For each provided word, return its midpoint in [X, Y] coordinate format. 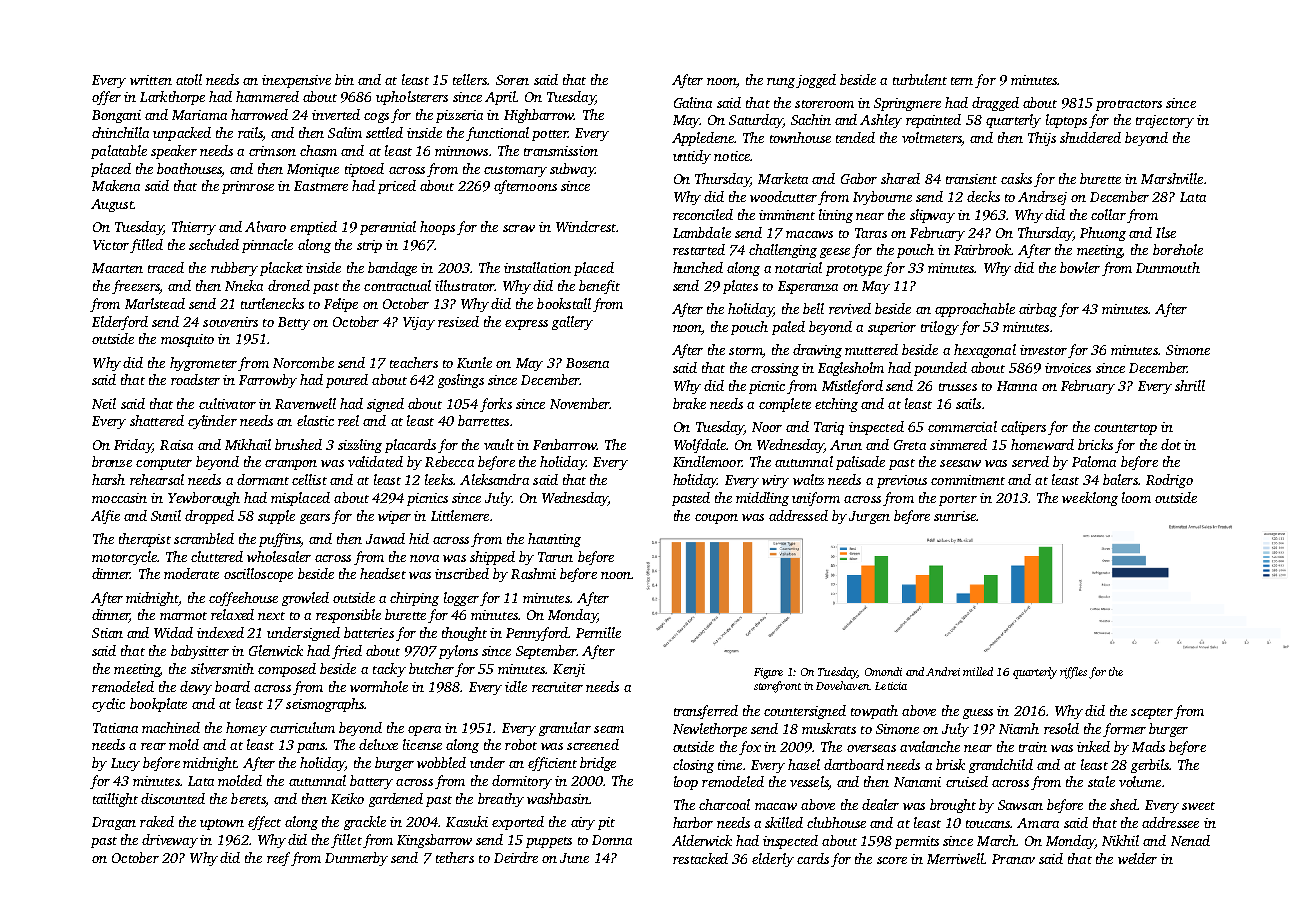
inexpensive [296, 81]
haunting [554, 540]
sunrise [955, 516]
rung [781, 83]
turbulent [920, 79]
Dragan [114, 823]
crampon [291, 465]
